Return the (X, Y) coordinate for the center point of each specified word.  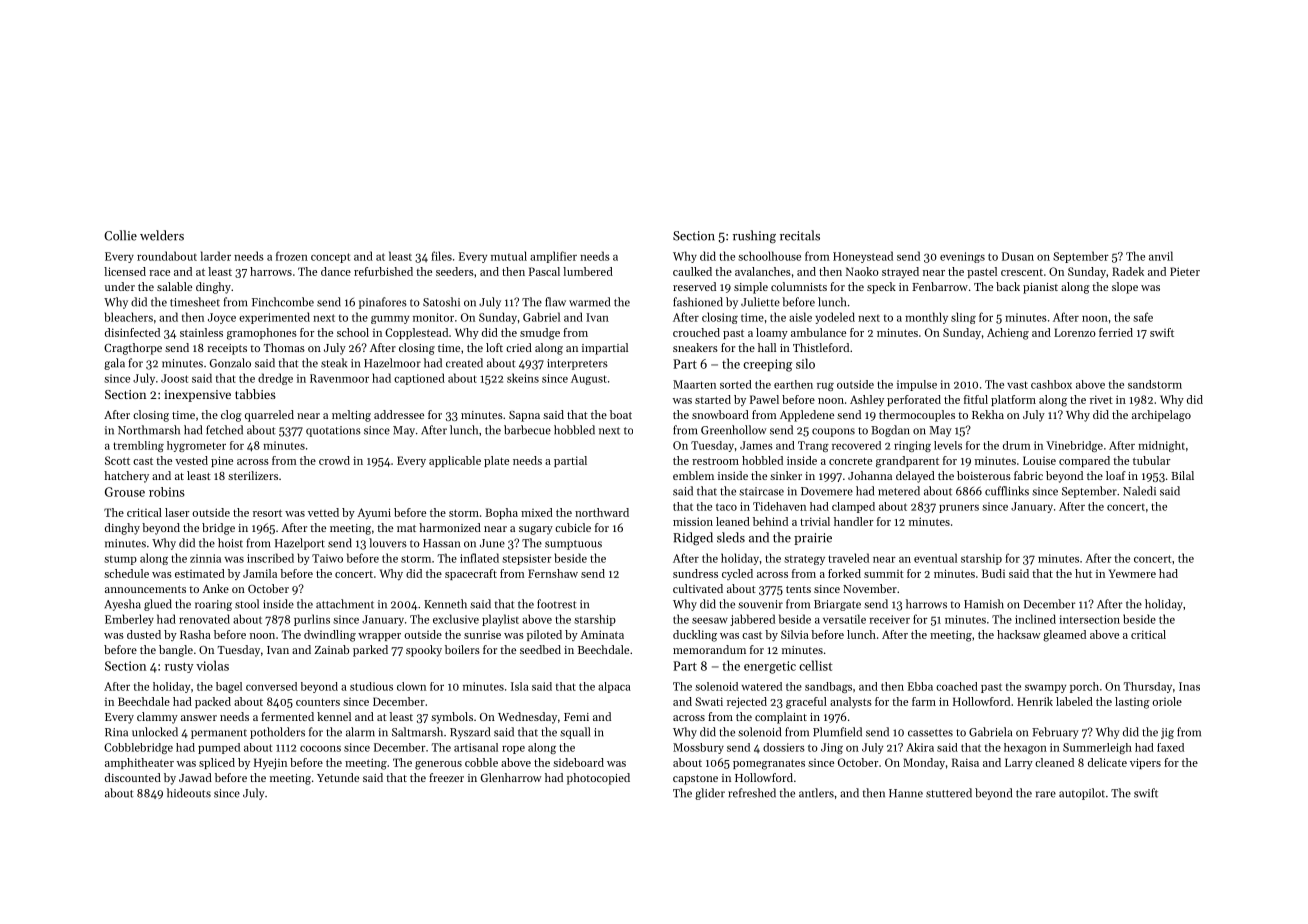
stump (120, 560)
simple (751, 288)
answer (199, 718)
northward (602, 512)
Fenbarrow (940, 286)
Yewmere (1132, 573)
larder (216, 256)
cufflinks (1007, 491)
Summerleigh (1097, 748)
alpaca (614, 687)
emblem (693, 475)
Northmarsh (149, 430)
